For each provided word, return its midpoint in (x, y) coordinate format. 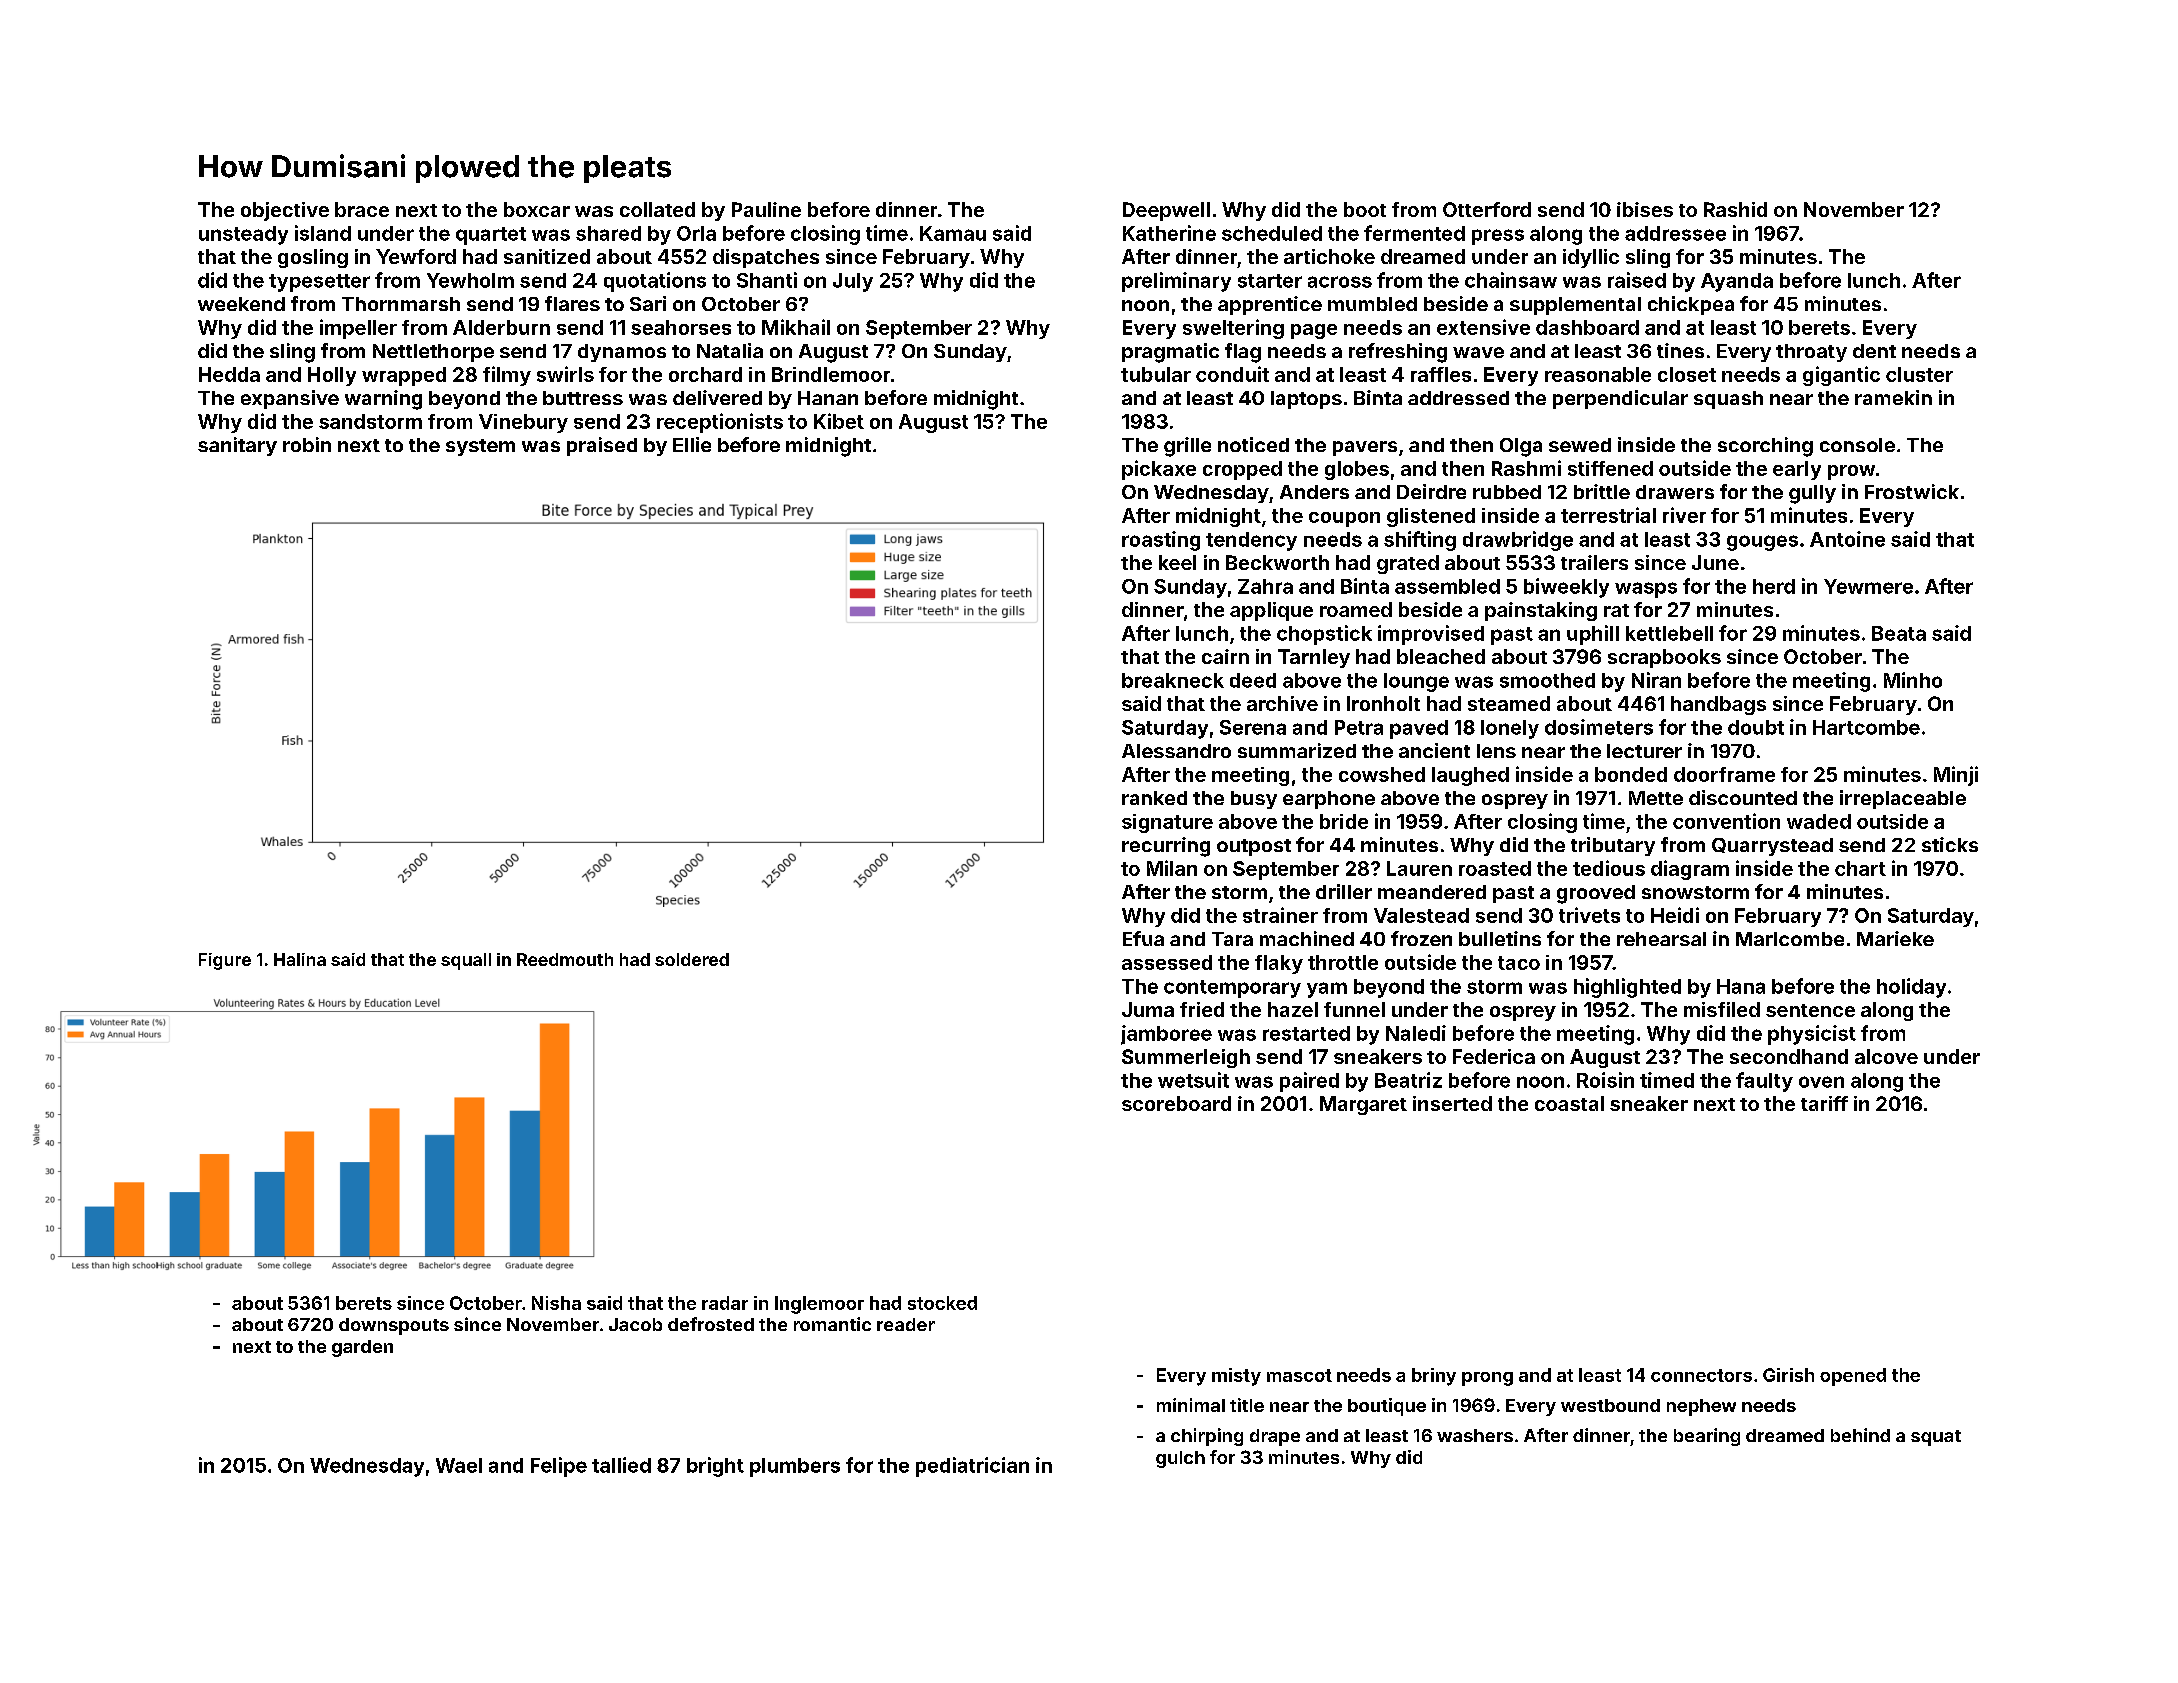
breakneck (1173, 680)
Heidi (1675, 915)
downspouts (394, 1326)
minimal (1191, 1405)
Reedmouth (565, 959)
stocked (942, 1303)
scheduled (1272, 233)
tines (1680, 350)
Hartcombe (1866, 727)
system (480, 447)
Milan (1172, 868)
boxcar (537, 209)
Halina (300, 959)
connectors (1701, 1375)
